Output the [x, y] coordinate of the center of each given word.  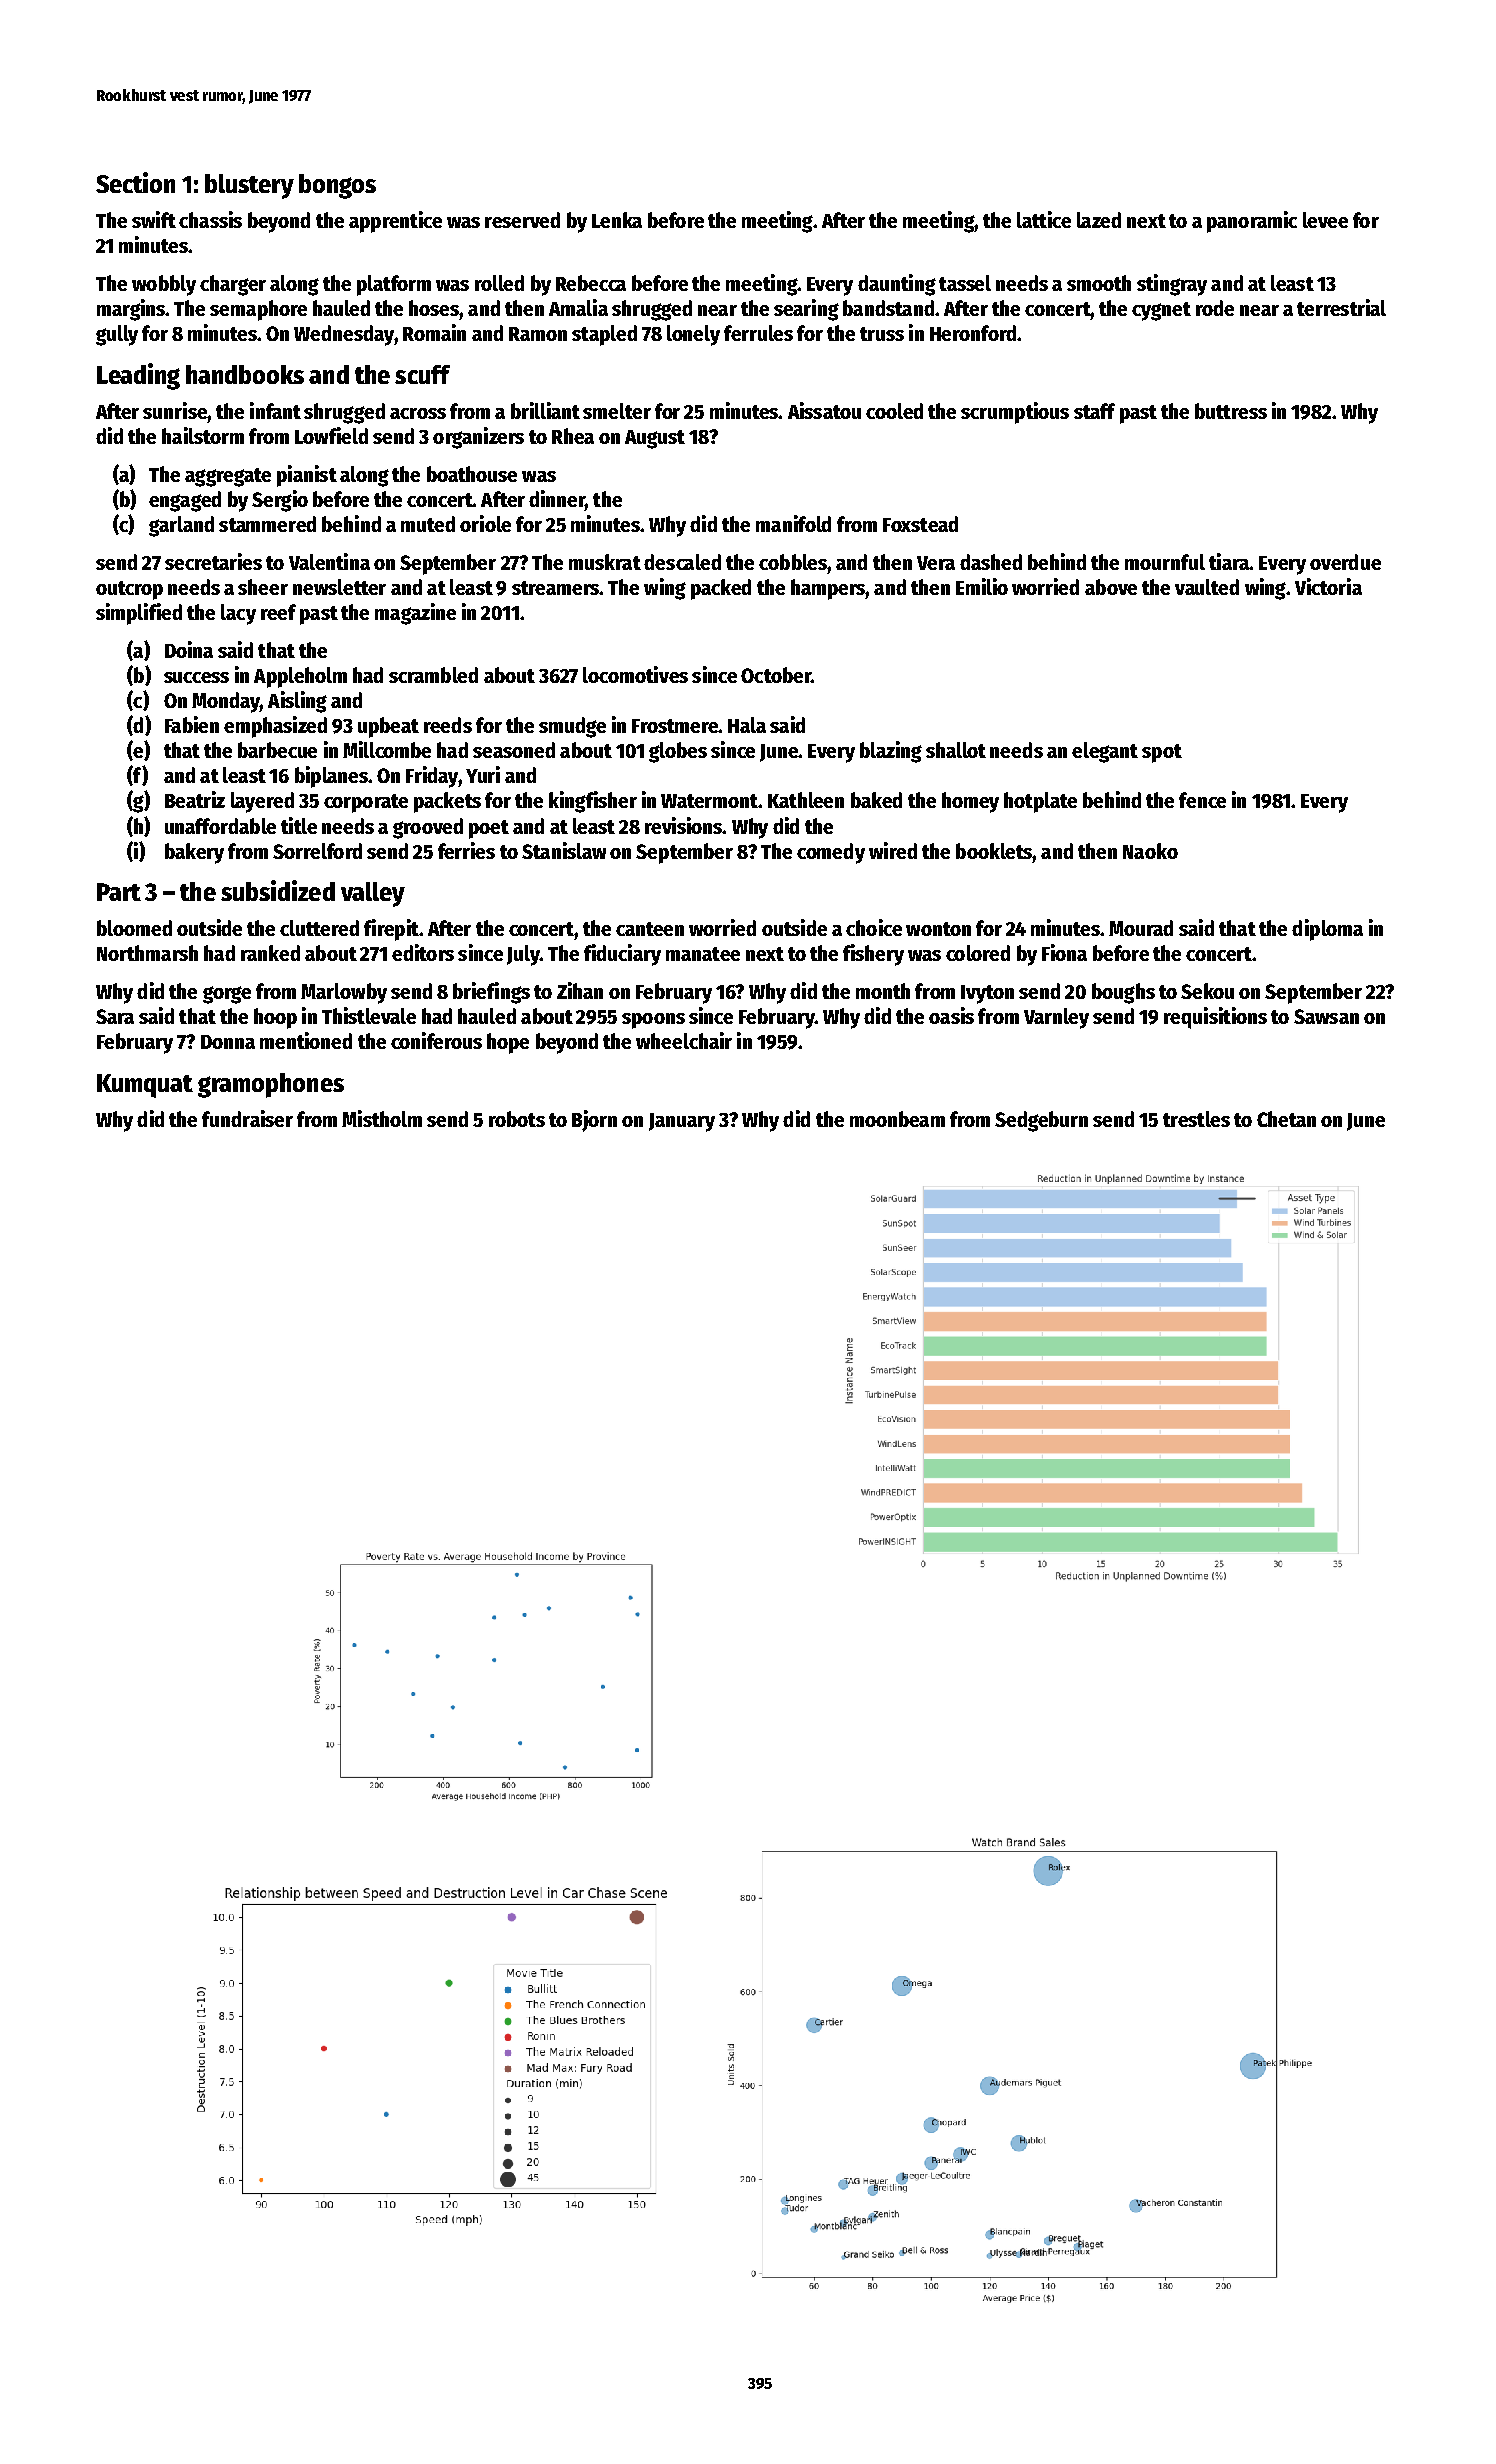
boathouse [472, 474]
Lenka [617, 220]
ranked [270, 953]
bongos [337, 186]
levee [1325, 220]
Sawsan [1326, 1016]
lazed [1099, 220]
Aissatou [824, 410]
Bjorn [594, 1121]
